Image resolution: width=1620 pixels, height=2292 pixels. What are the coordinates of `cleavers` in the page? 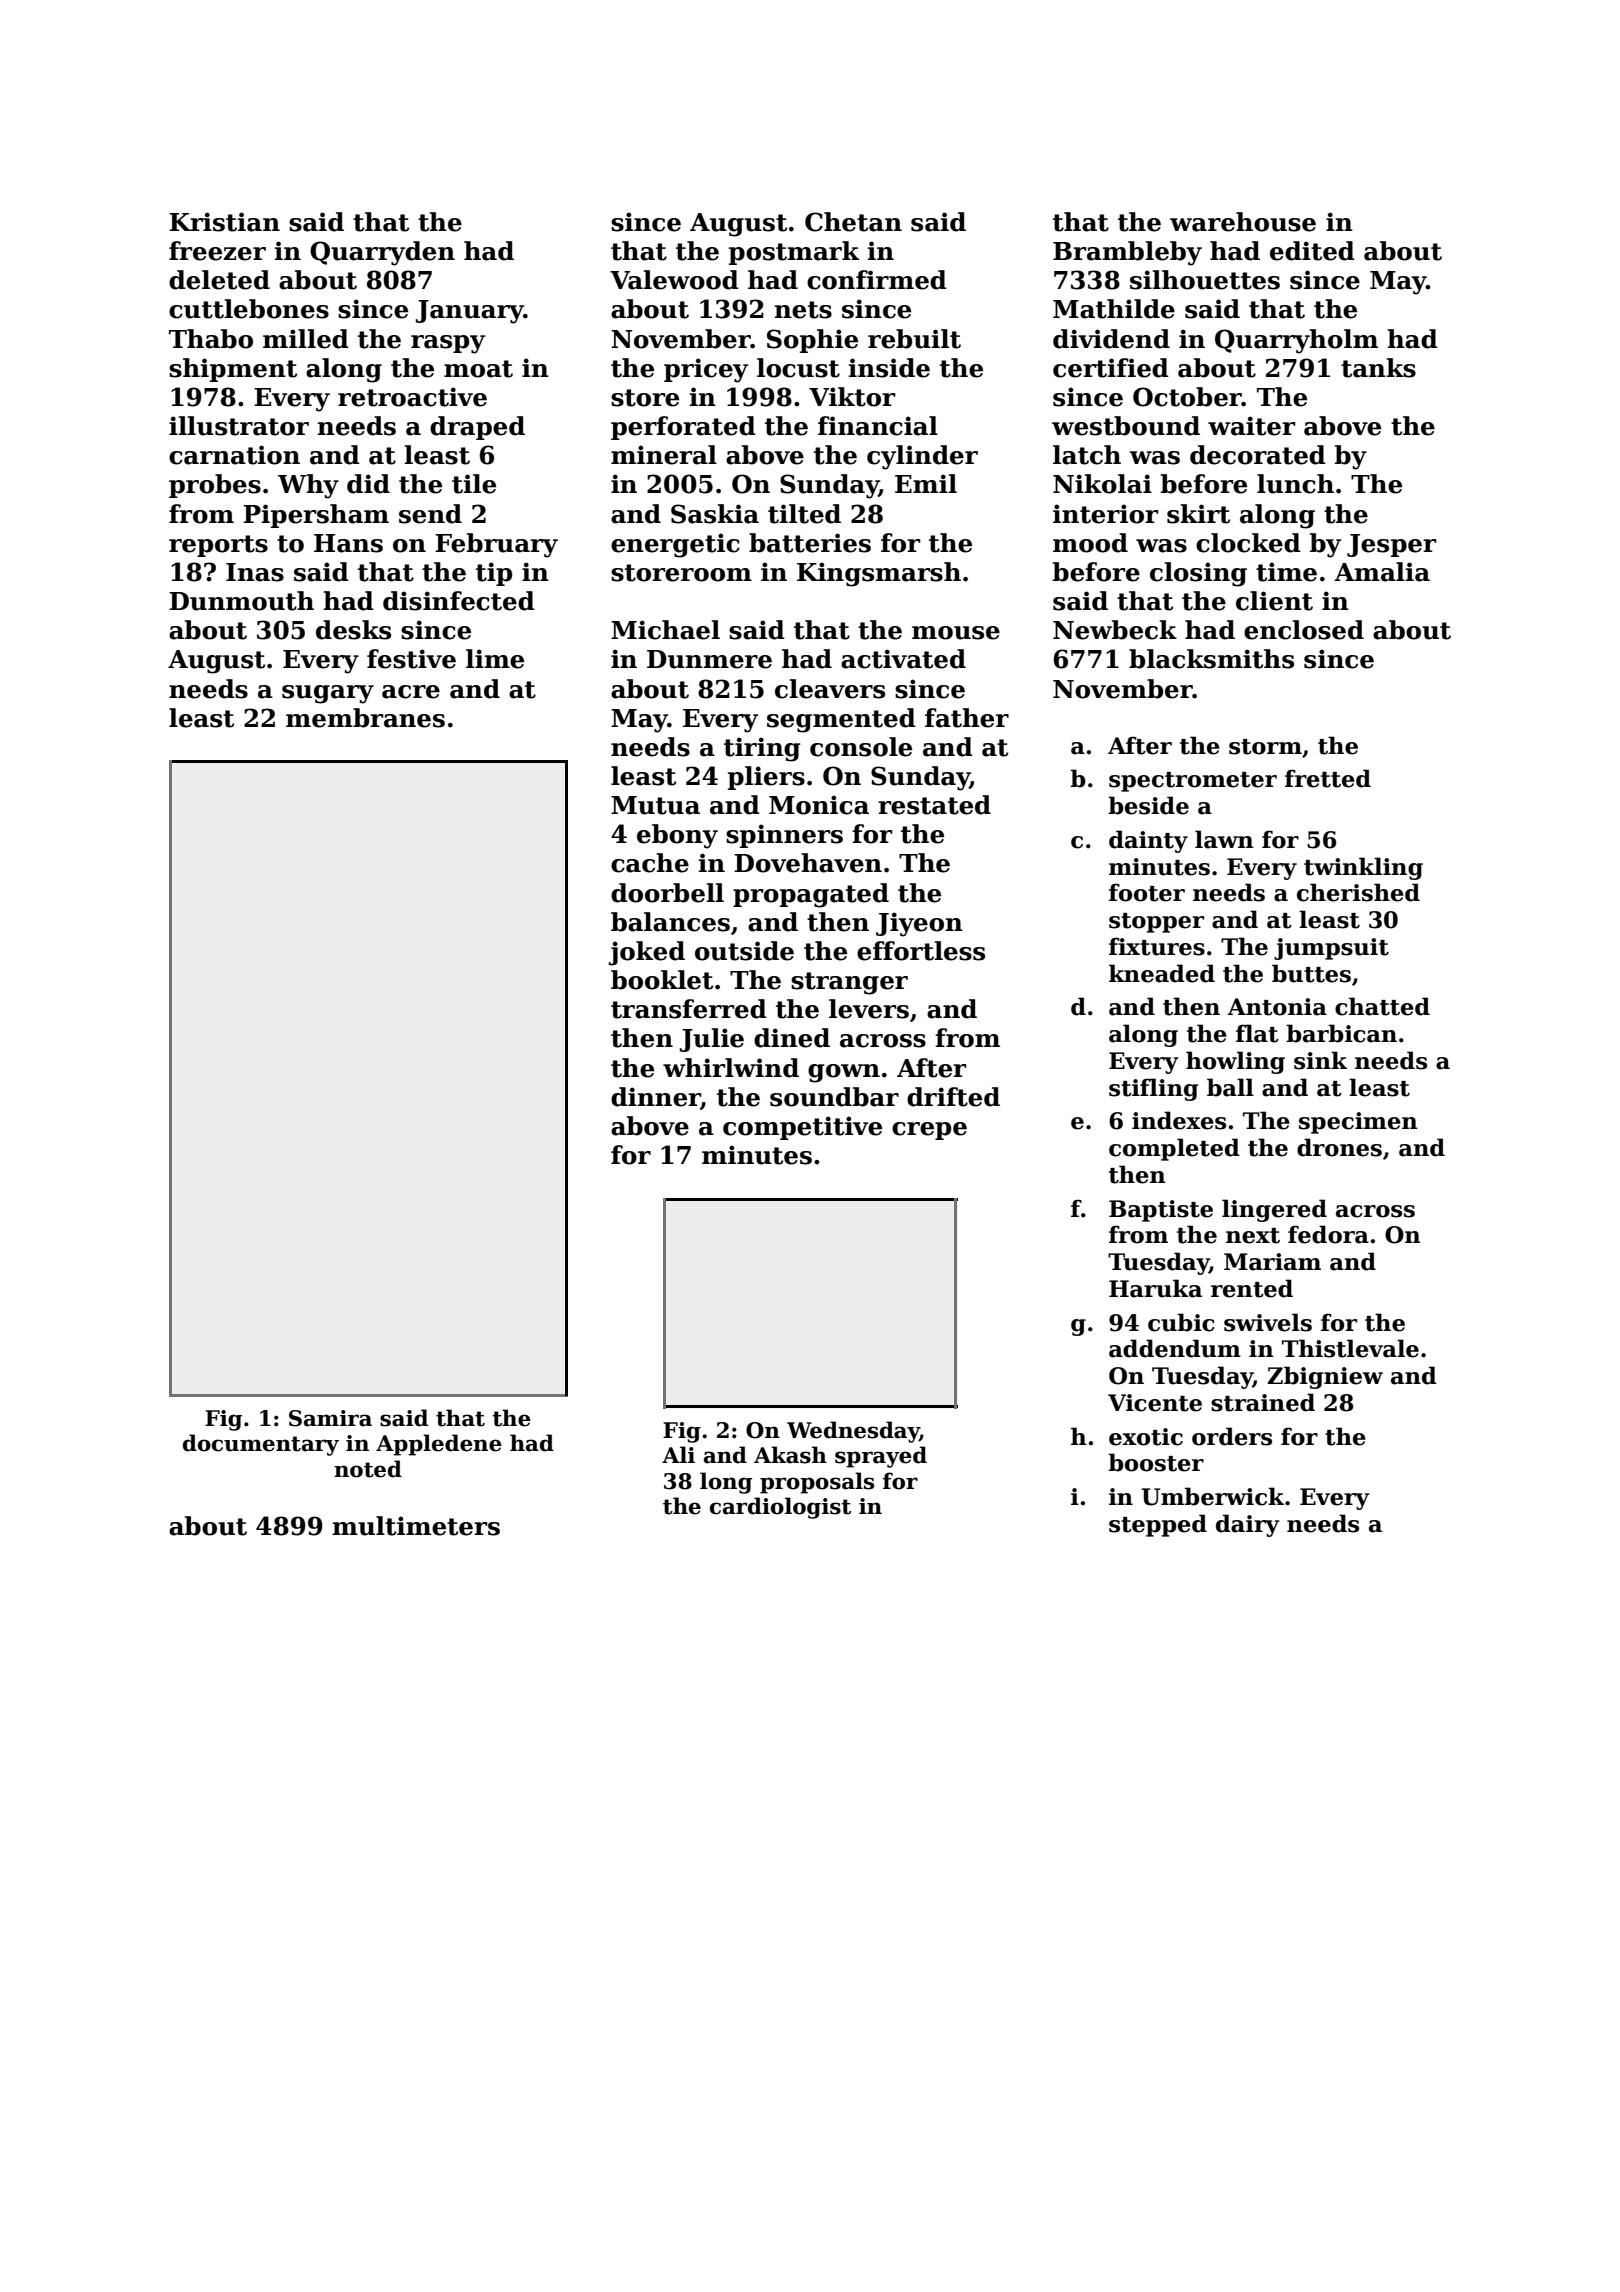 It's located at (830, 689).
